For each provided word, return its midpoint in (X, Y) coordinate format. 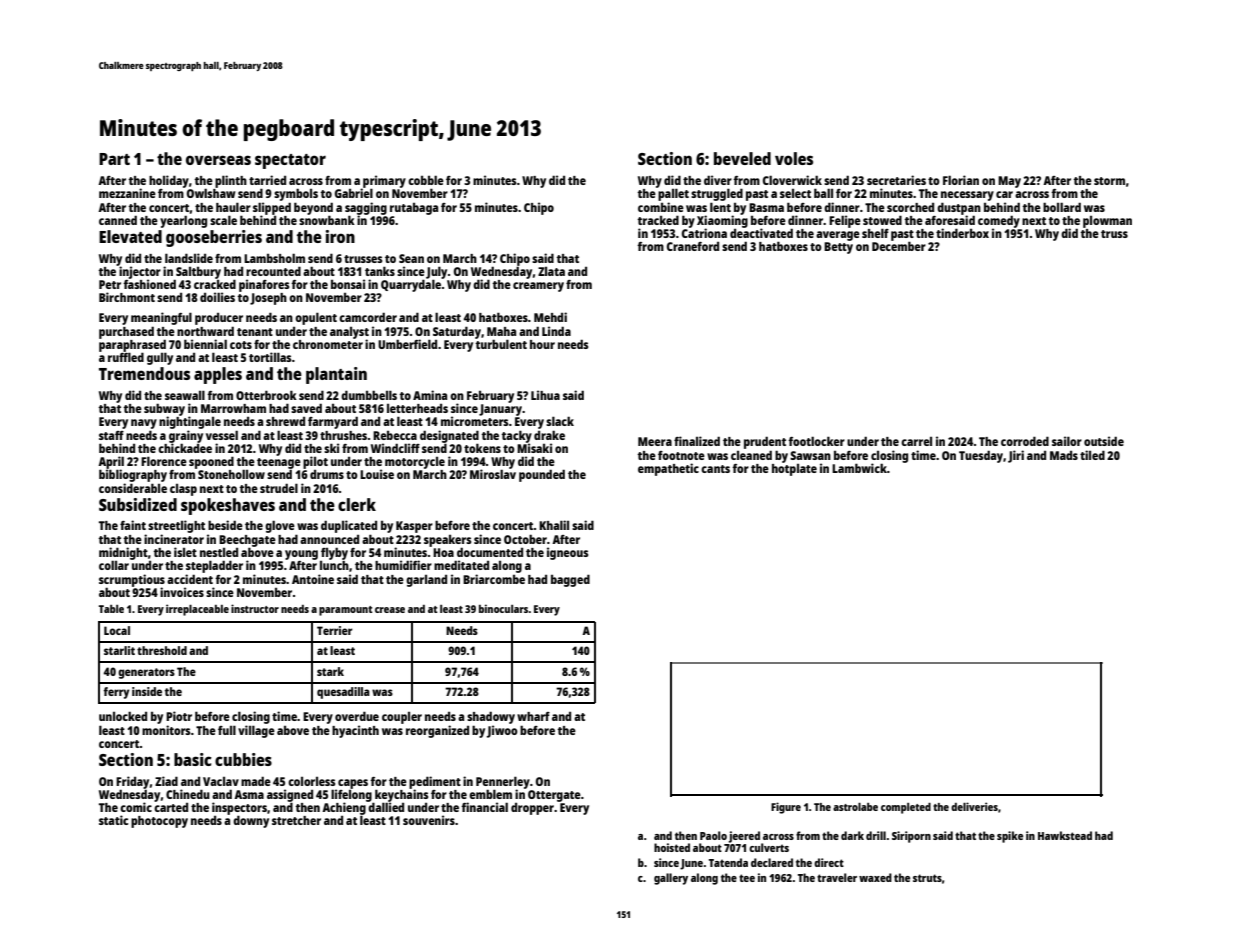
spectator (290, 161)
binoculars (504, 608)
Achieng (344, 809)
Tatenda (728, 862)
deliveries (974, 806)
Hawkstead (1065, 835)
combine (661, 207)
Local (117, 630)
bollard (1062, 207)
